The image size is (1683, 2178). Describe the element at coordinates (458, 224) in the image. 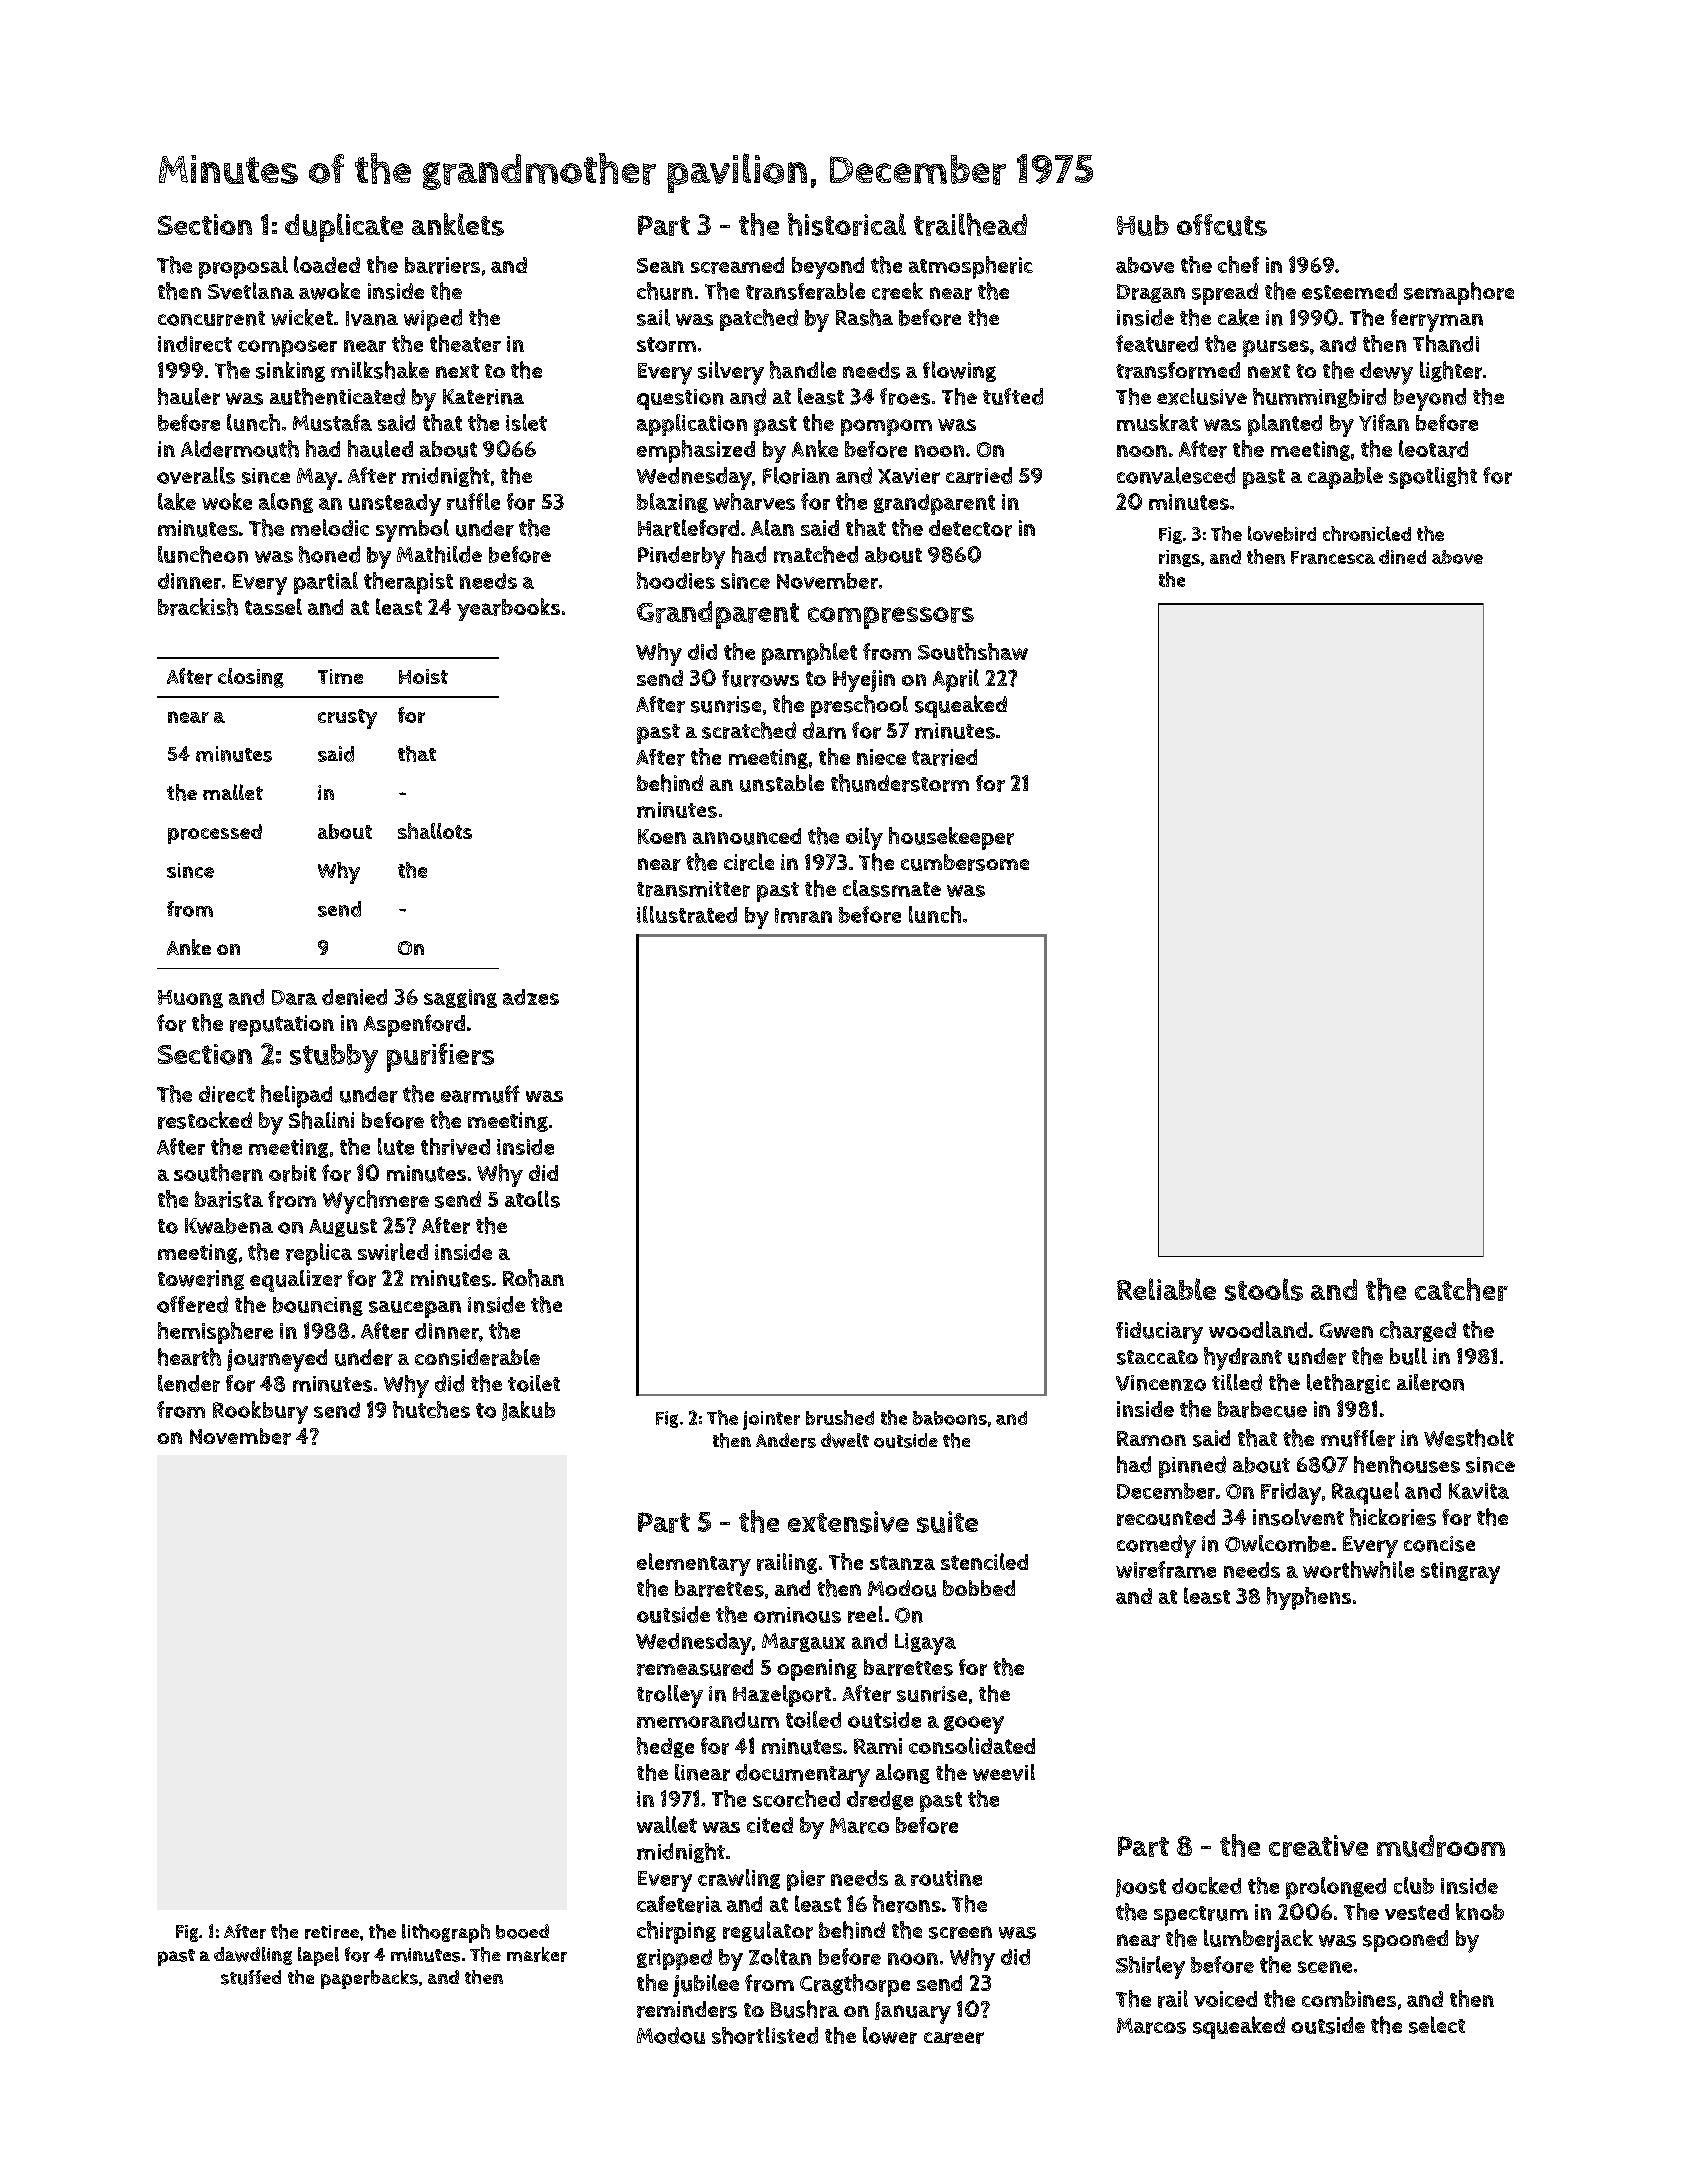

I see `anklets` at that location.
